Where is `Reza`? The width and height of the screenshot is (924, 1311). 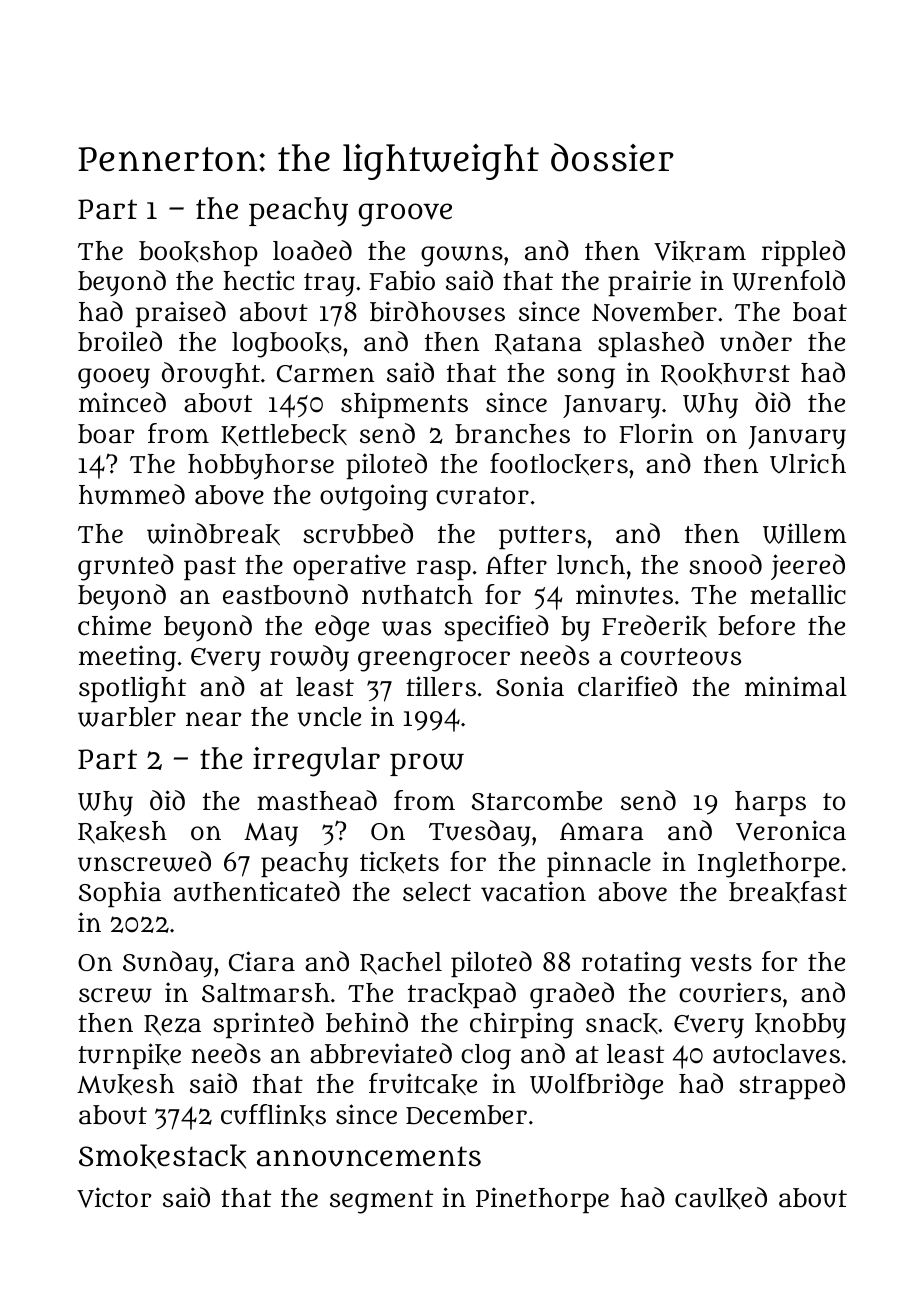
Reza is located at coordinates (172, 1025).
